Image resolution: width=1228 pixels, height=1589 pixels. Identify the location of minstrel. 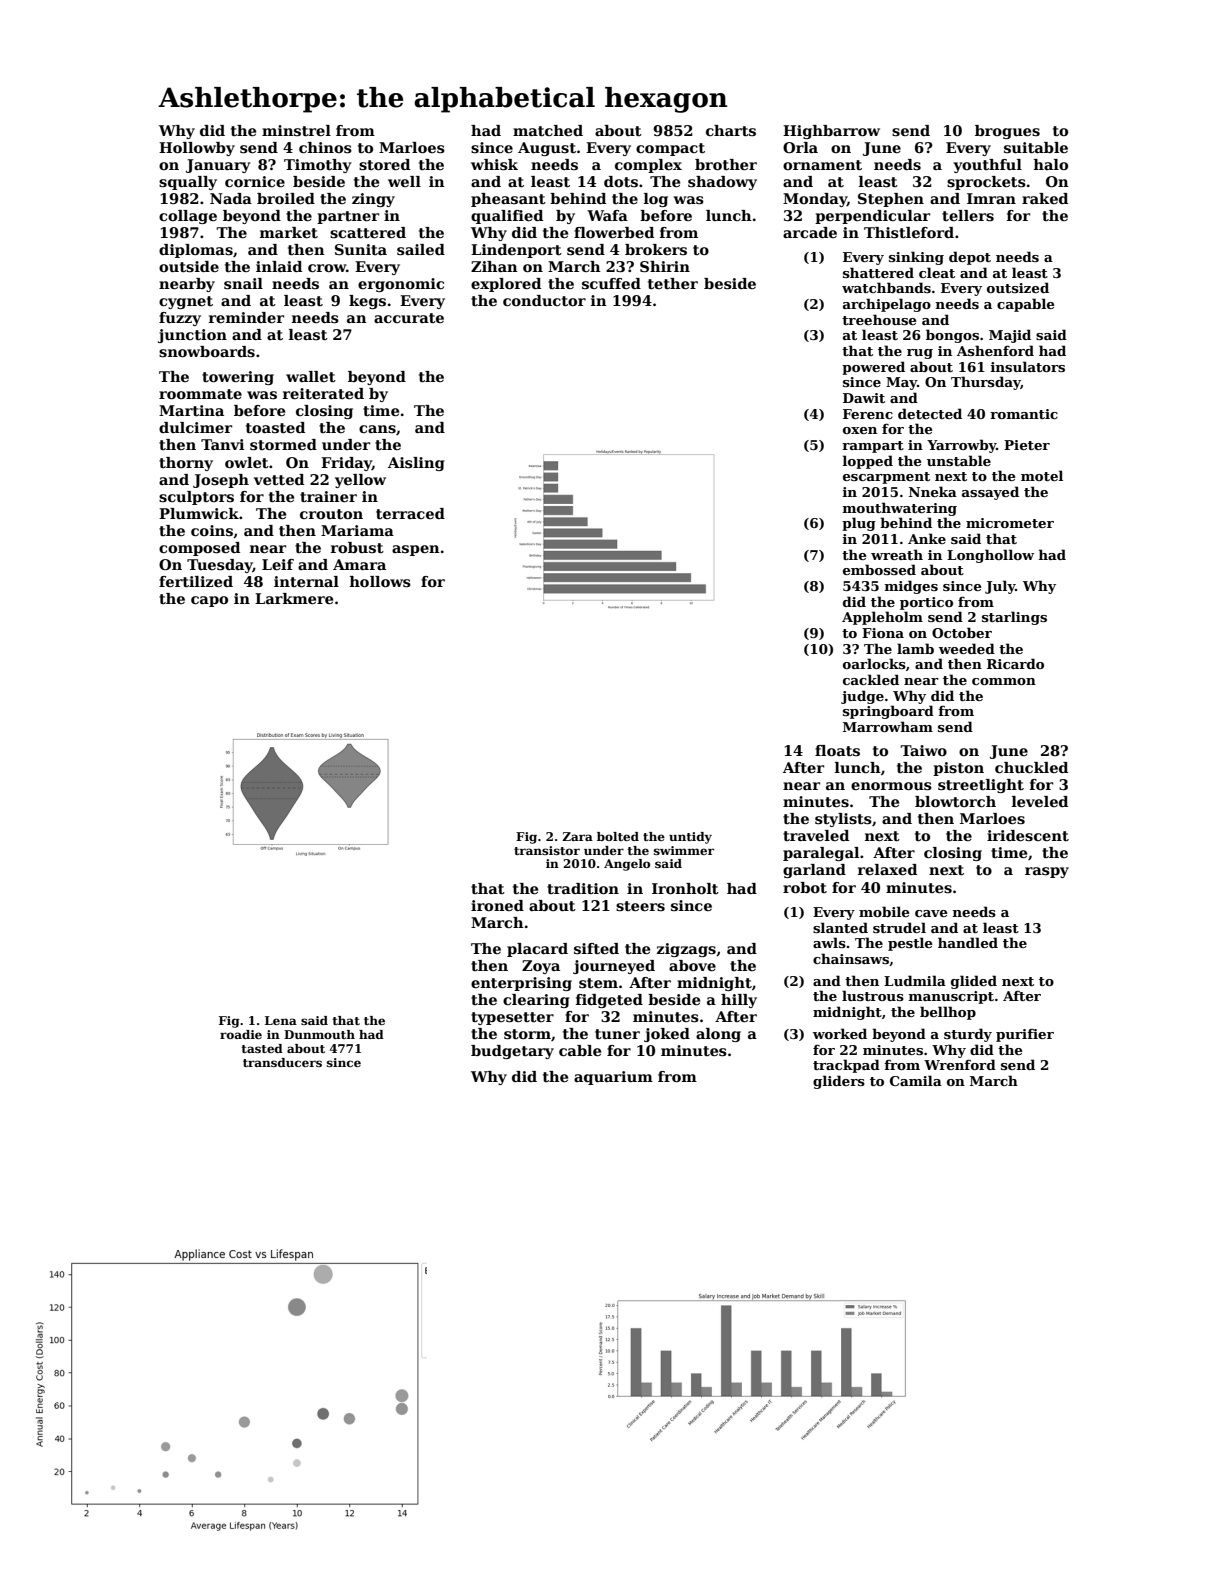
(296, 130).
